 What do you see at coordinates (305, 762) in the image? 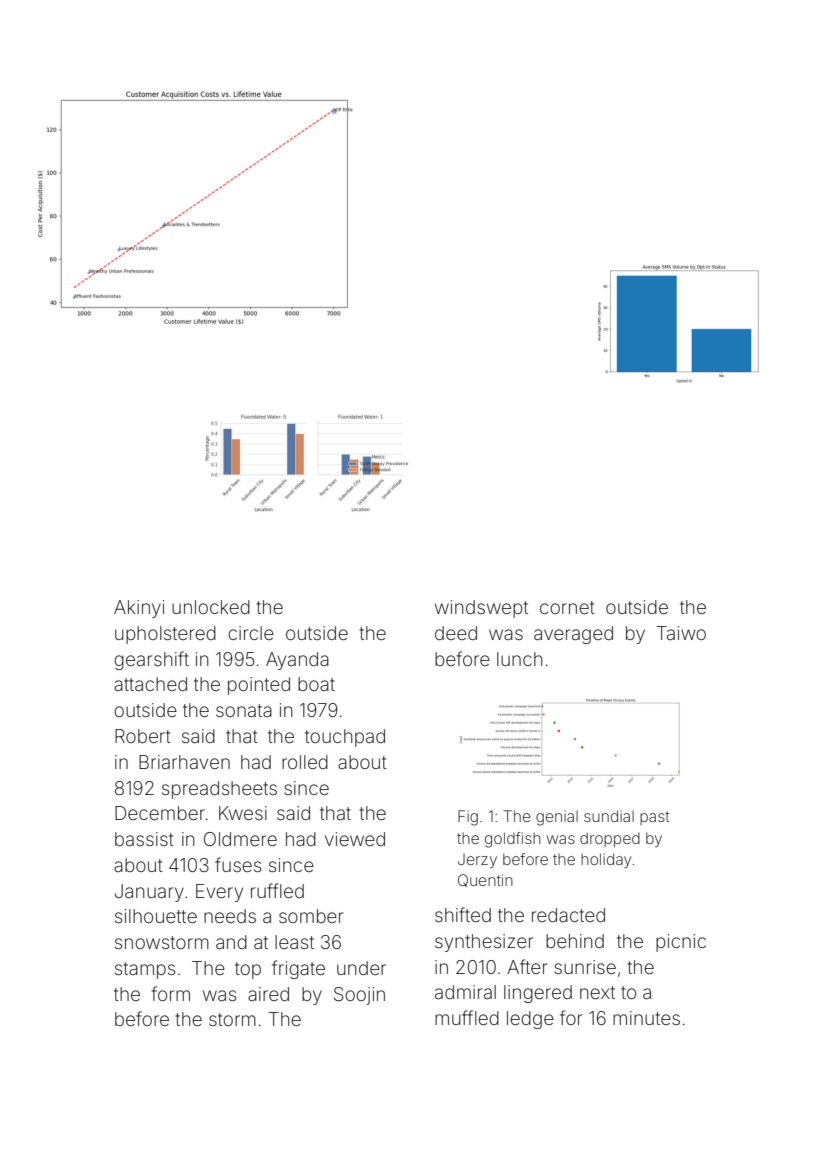
I see `rolled` at bounding box center [305, 762].
